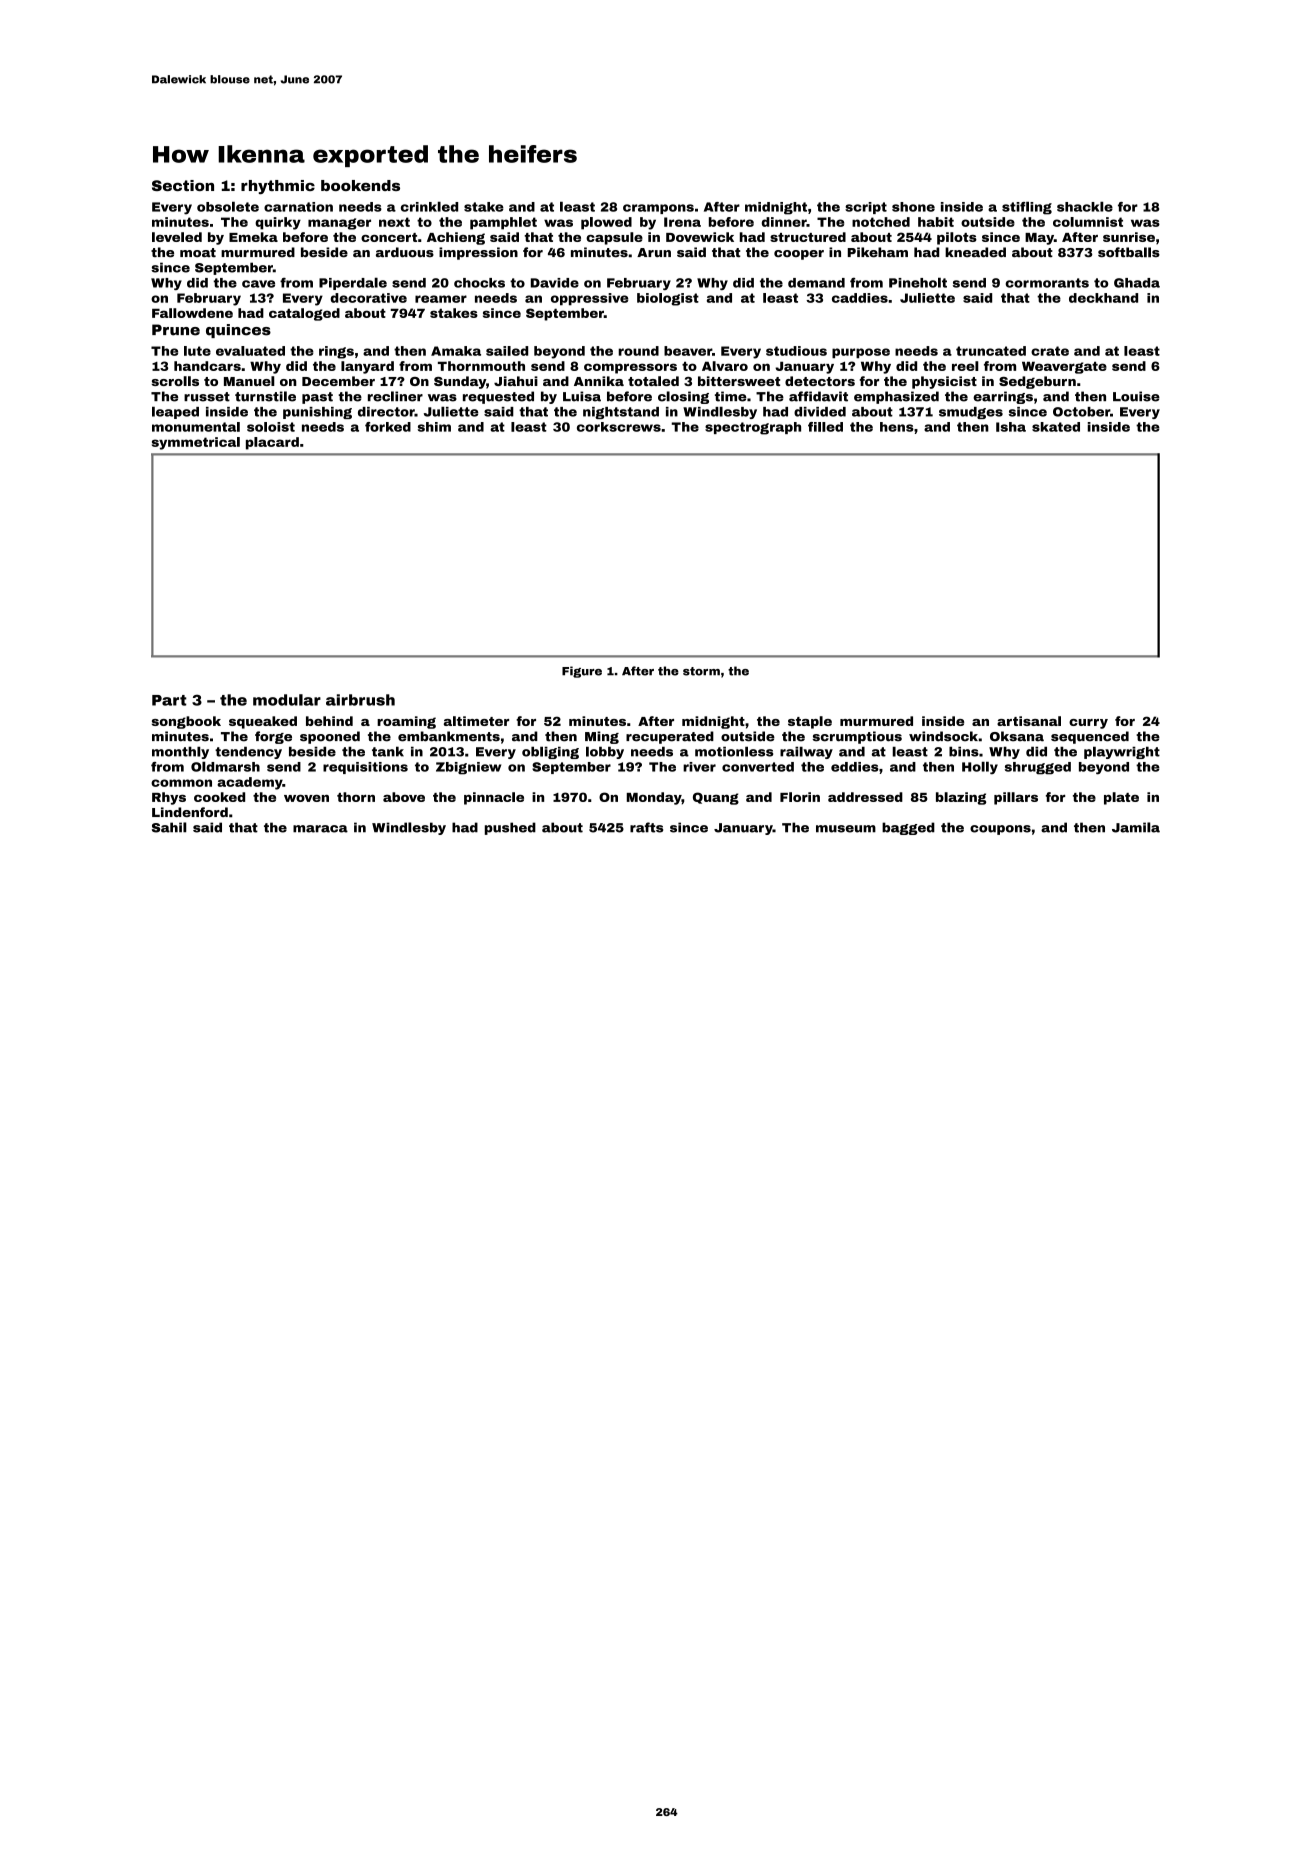  What do you see at coordinates (1129, 252) in the document?
I see `softballs` at bounding box center [1129, 252].
